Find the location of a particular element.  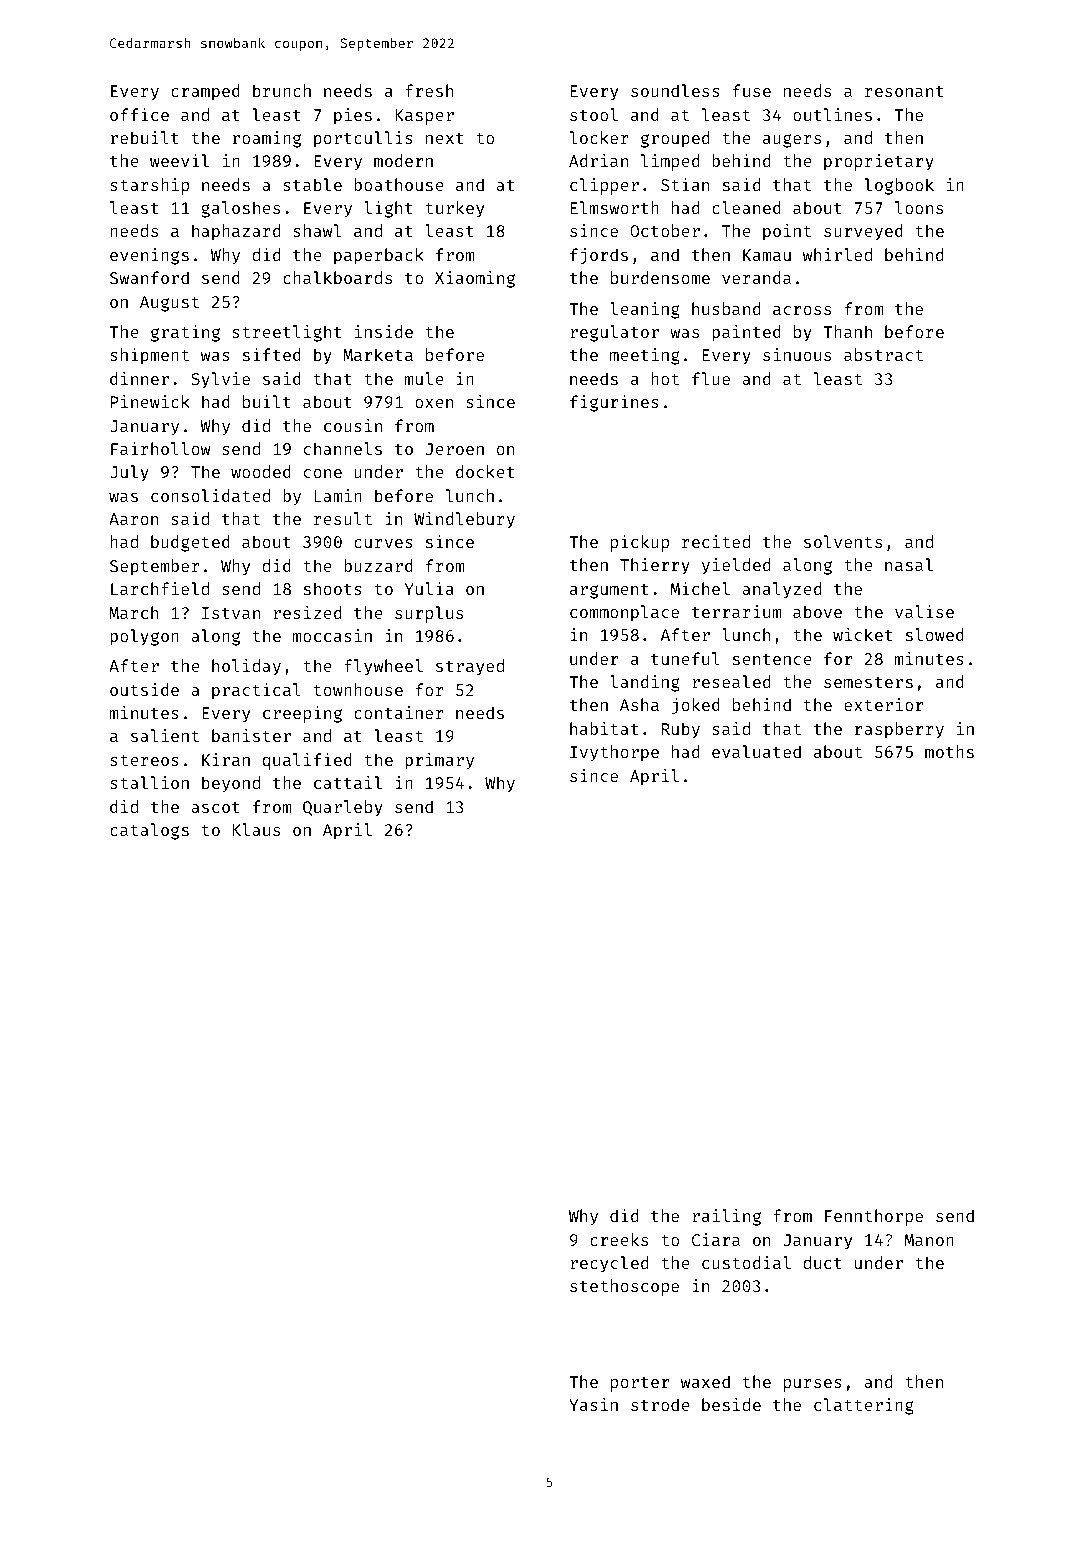

catalogs is located at coordinates (149, 831).
